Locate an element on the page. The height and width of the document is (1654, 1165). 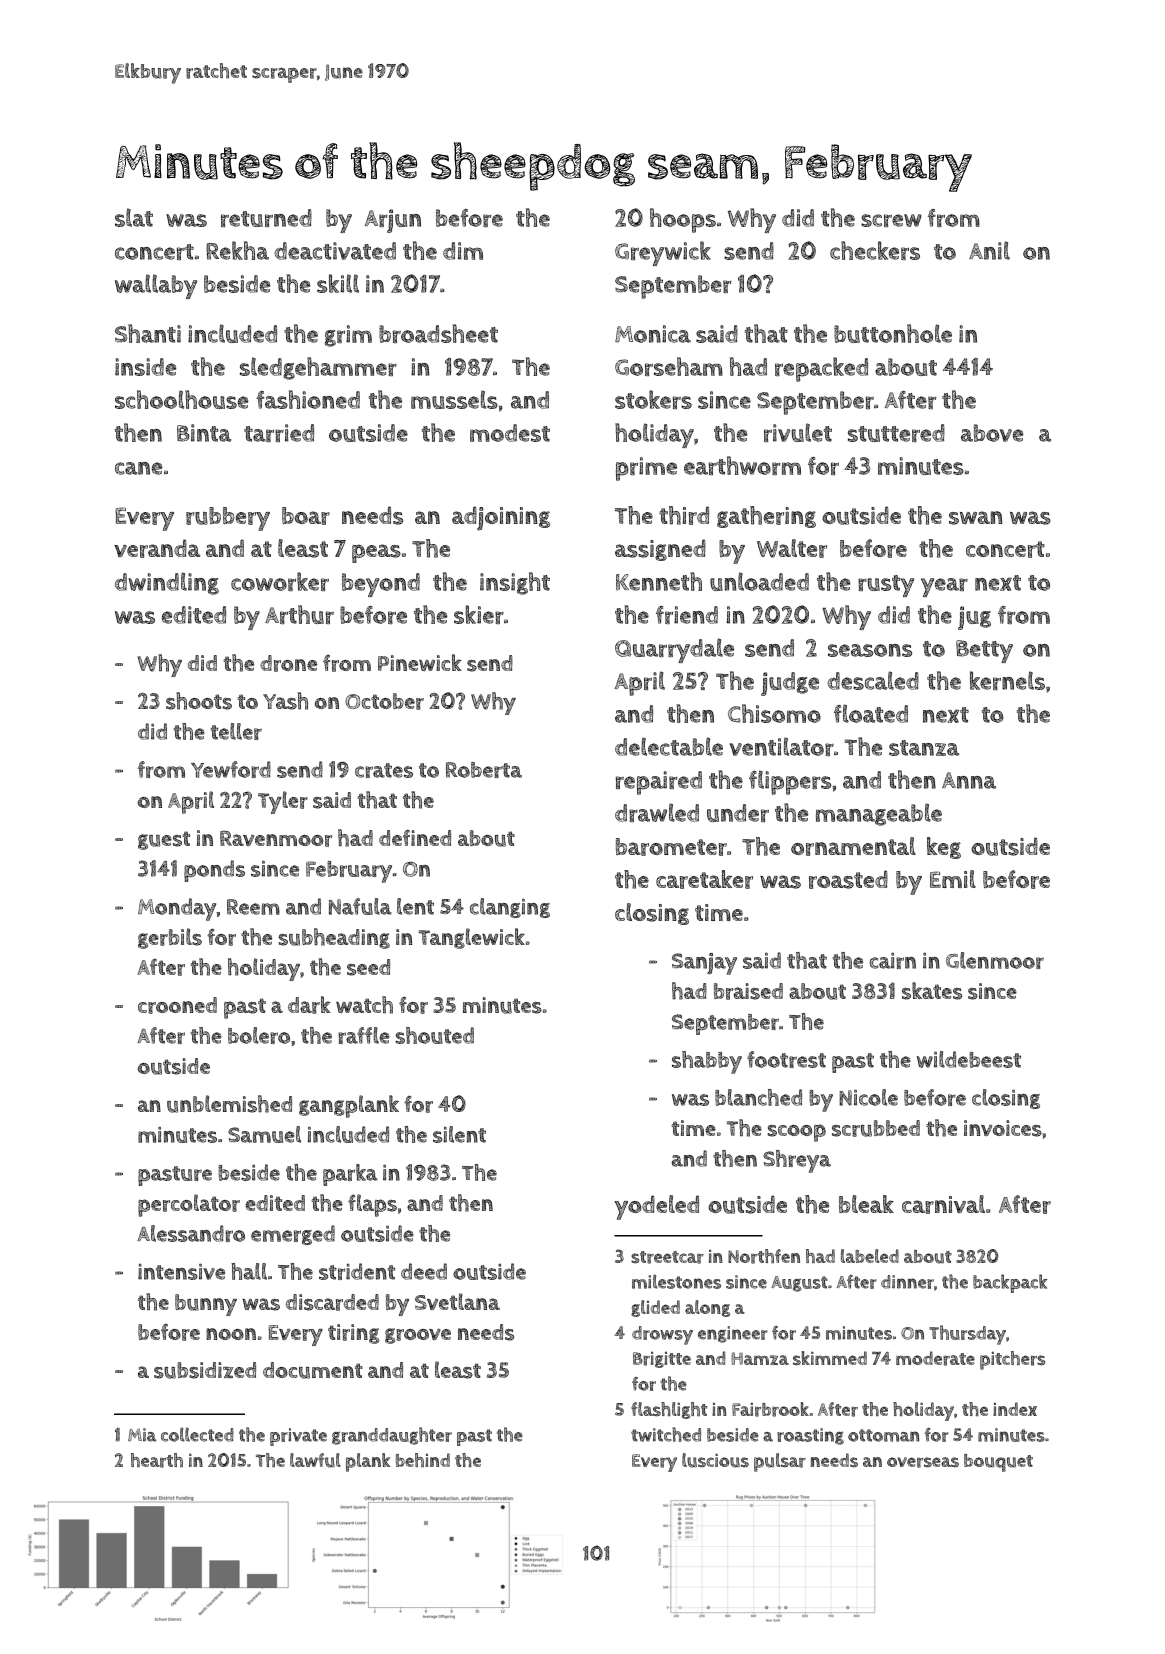
slat is located at coordinates (134, 217).
